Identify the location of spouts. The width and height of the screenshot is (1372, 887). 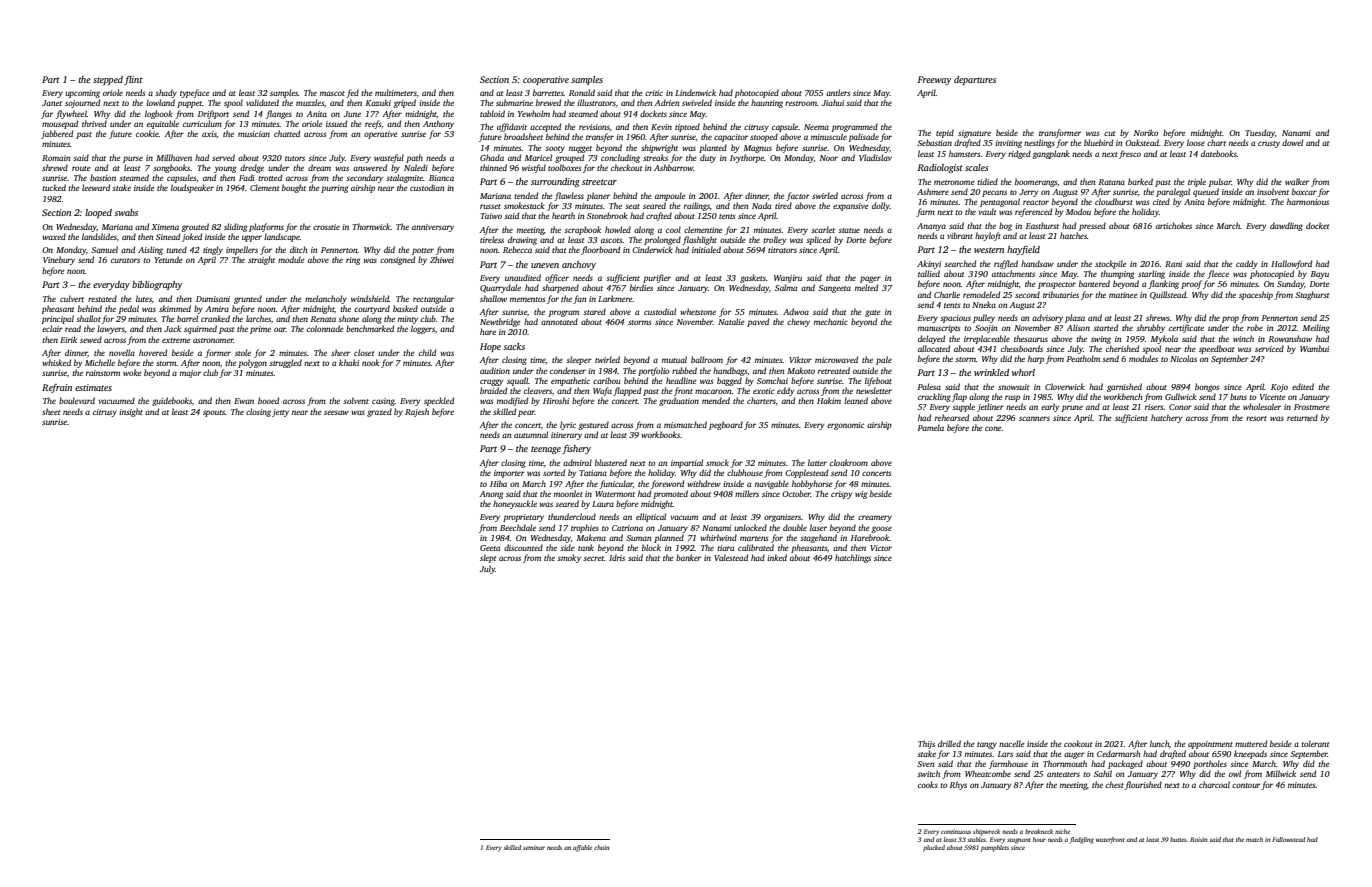
(214, 413).
